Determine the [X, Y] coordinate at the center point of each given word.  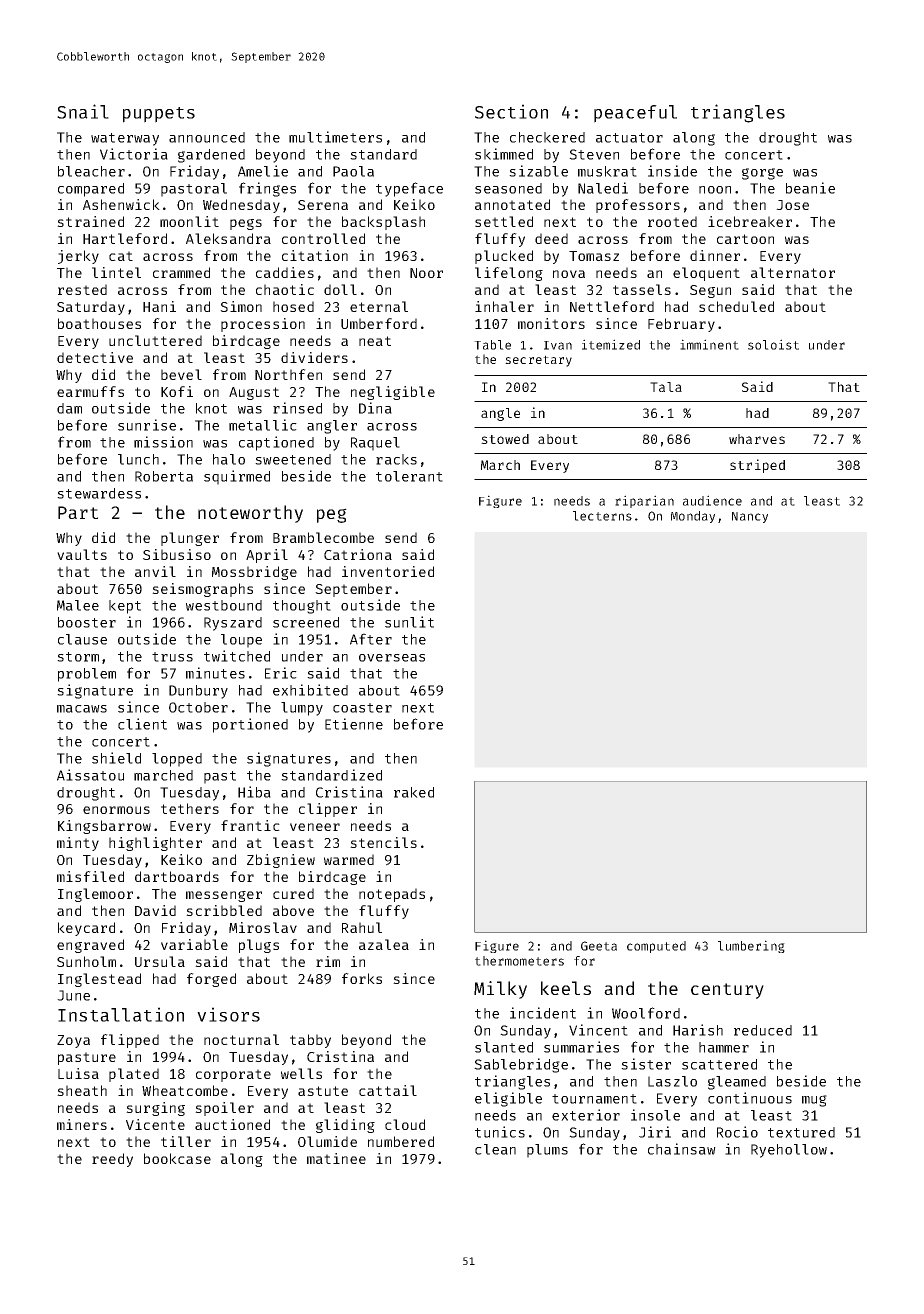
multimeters [335, 137]
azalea [384, 944]
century [727, 991]
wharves [757, 439]
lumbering [751, 946]
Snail [83, 111]
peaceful [635, 114]
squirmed [237, 477]
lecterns [602, 516]
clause [82, 639]
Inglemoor [95, 895]
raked [414, 792]
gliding [345, 1126]
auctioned [232, 1124]
